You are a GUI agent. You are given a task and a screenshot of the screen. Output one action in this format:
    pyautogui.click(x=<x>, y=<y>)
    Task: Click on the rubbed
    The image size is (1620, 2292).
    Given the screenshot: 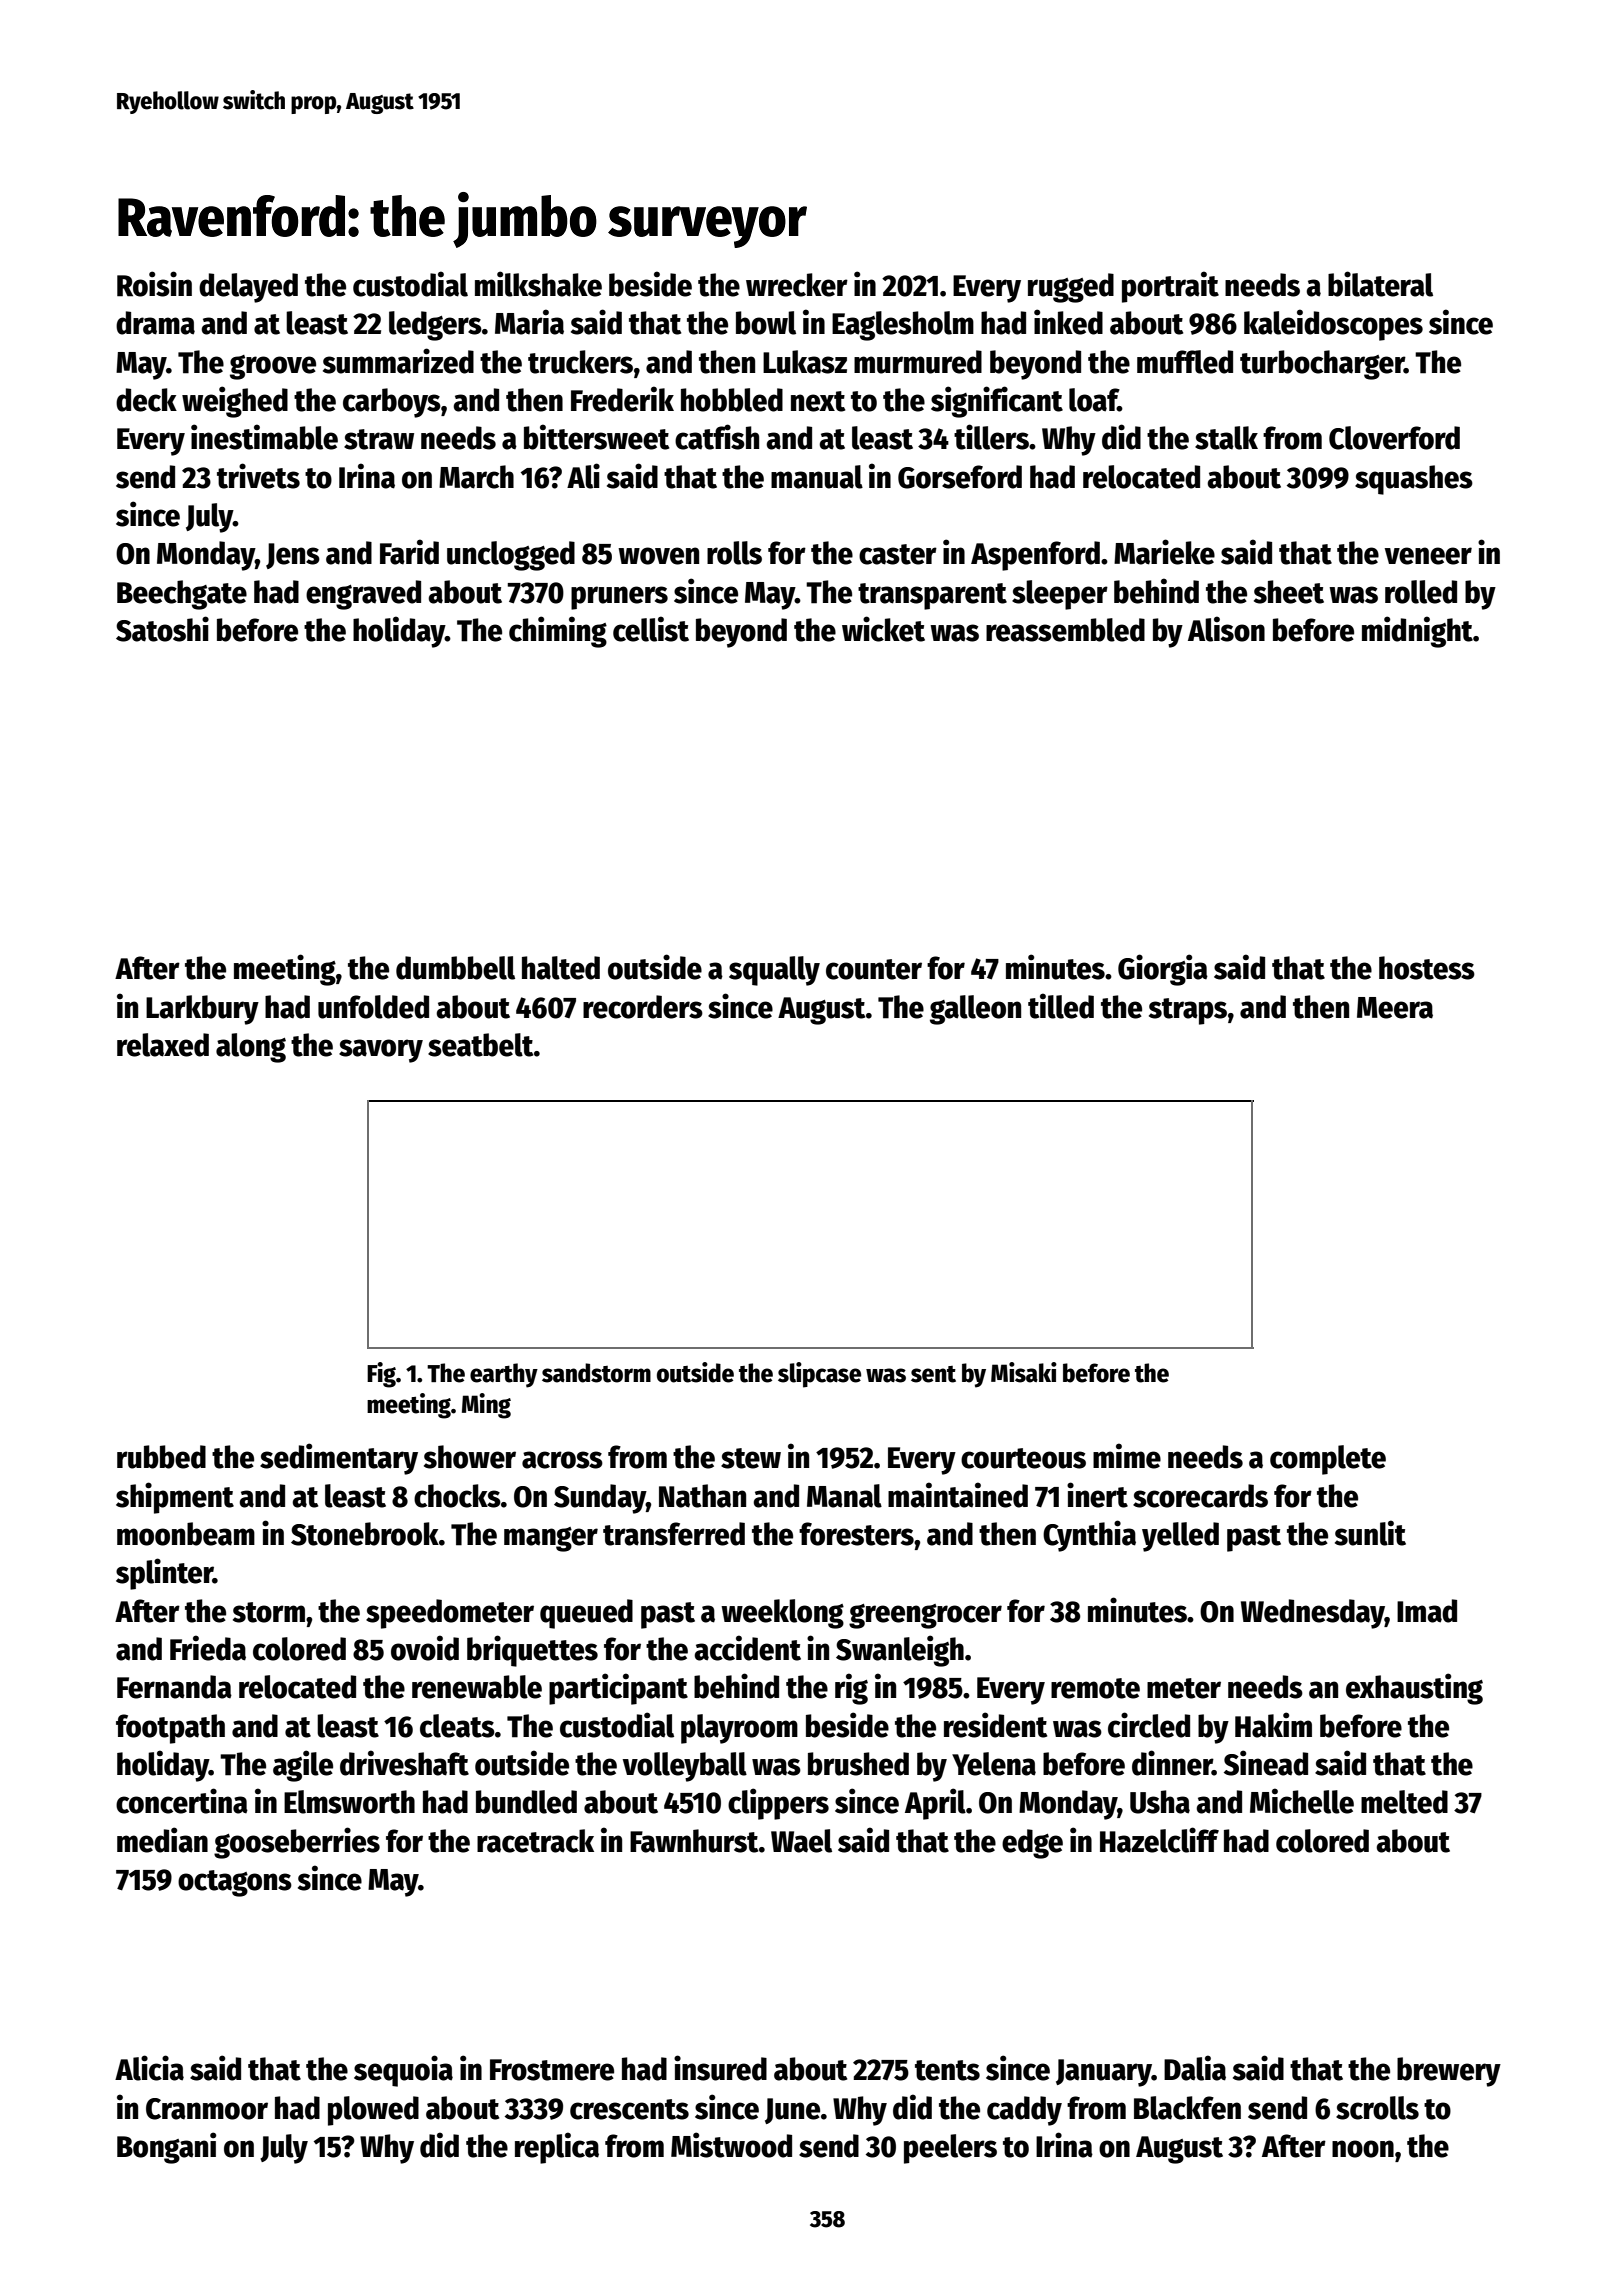 What is the action you would take?
    pyautogui.click(x=161, y=1457)
